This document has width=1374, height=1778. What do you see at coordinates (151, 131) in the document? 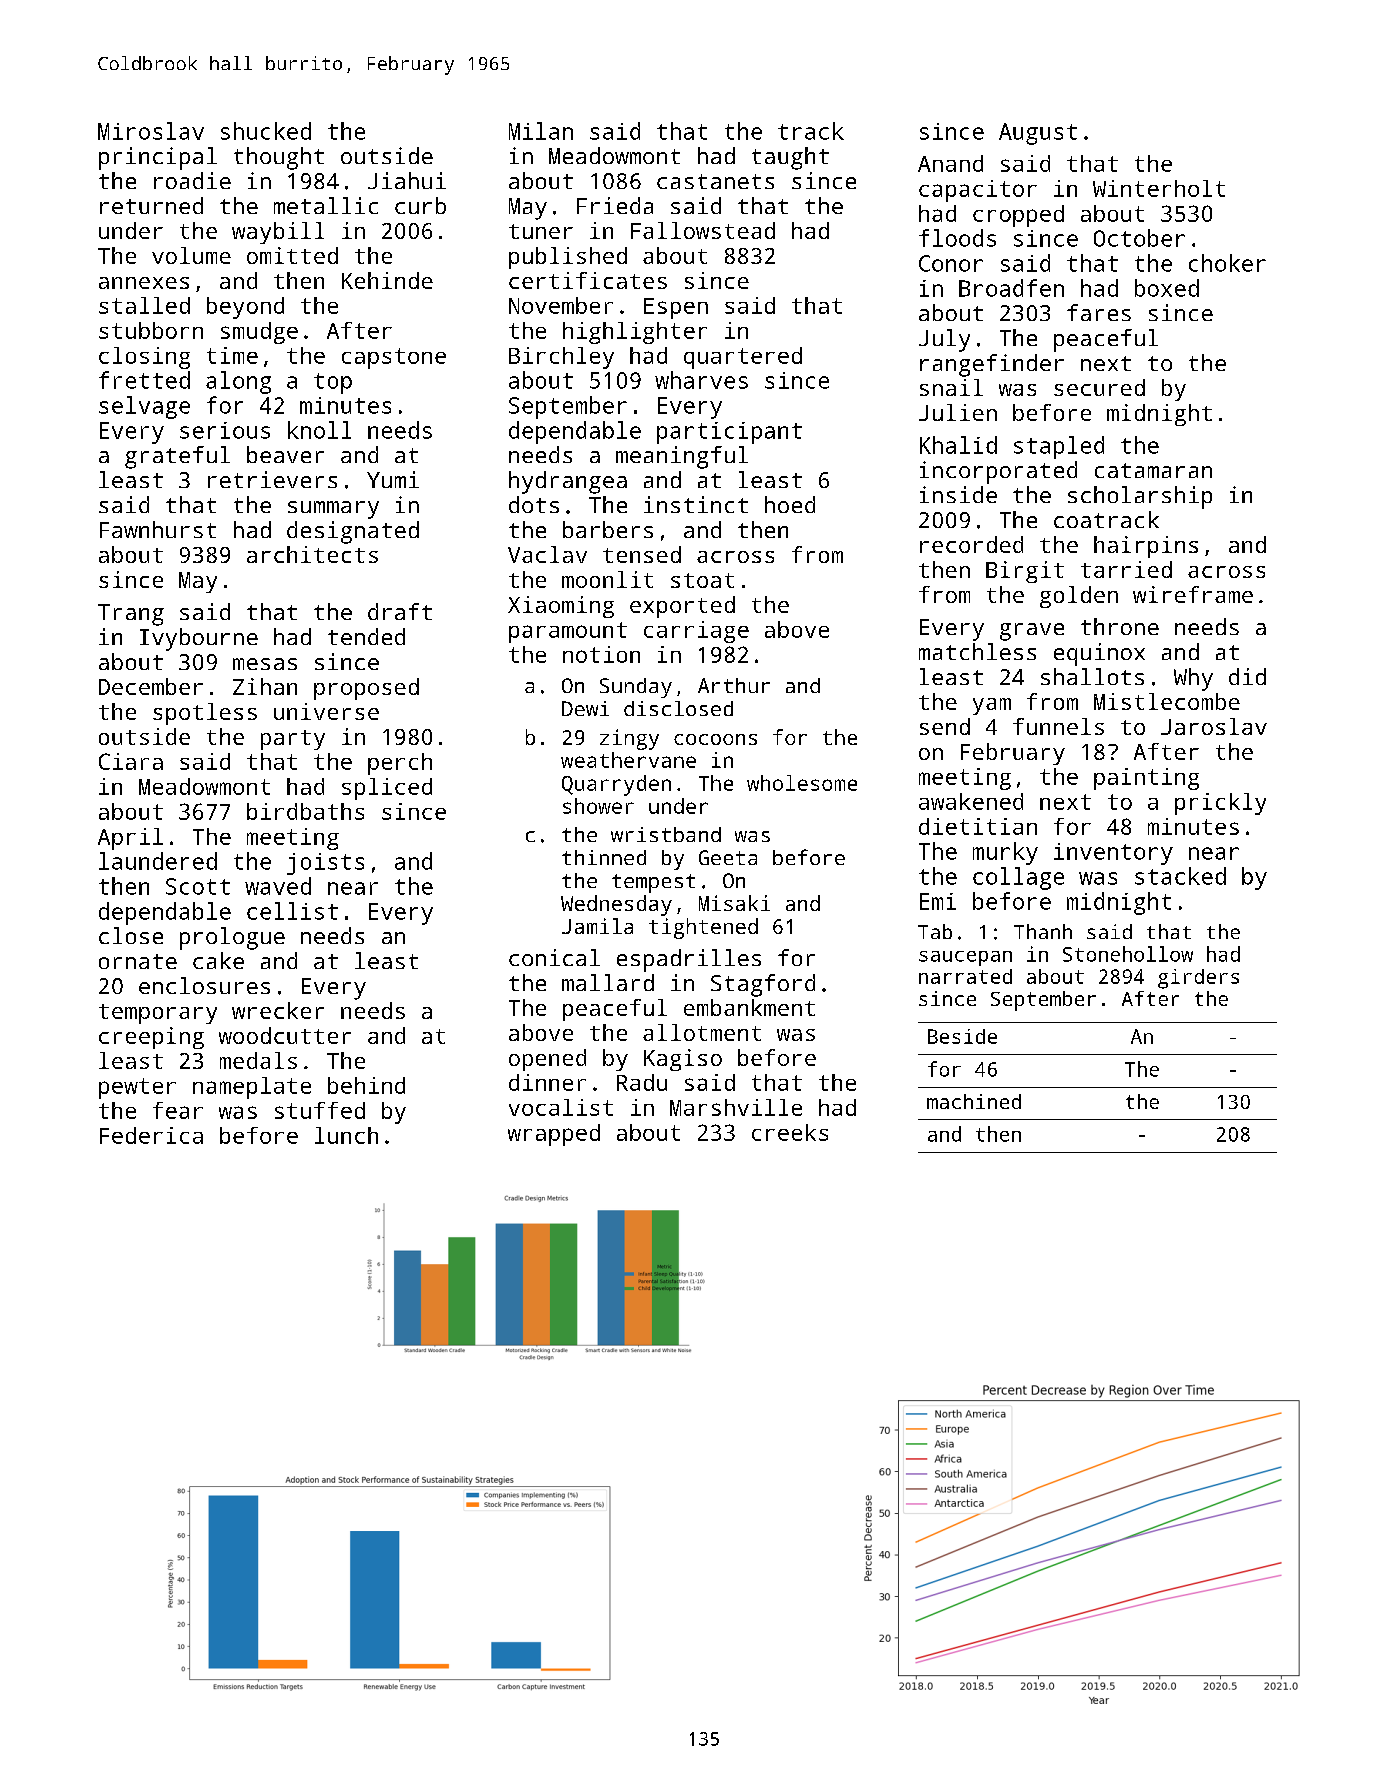
I see `Miroslav` at bounding box center [151, 131].
